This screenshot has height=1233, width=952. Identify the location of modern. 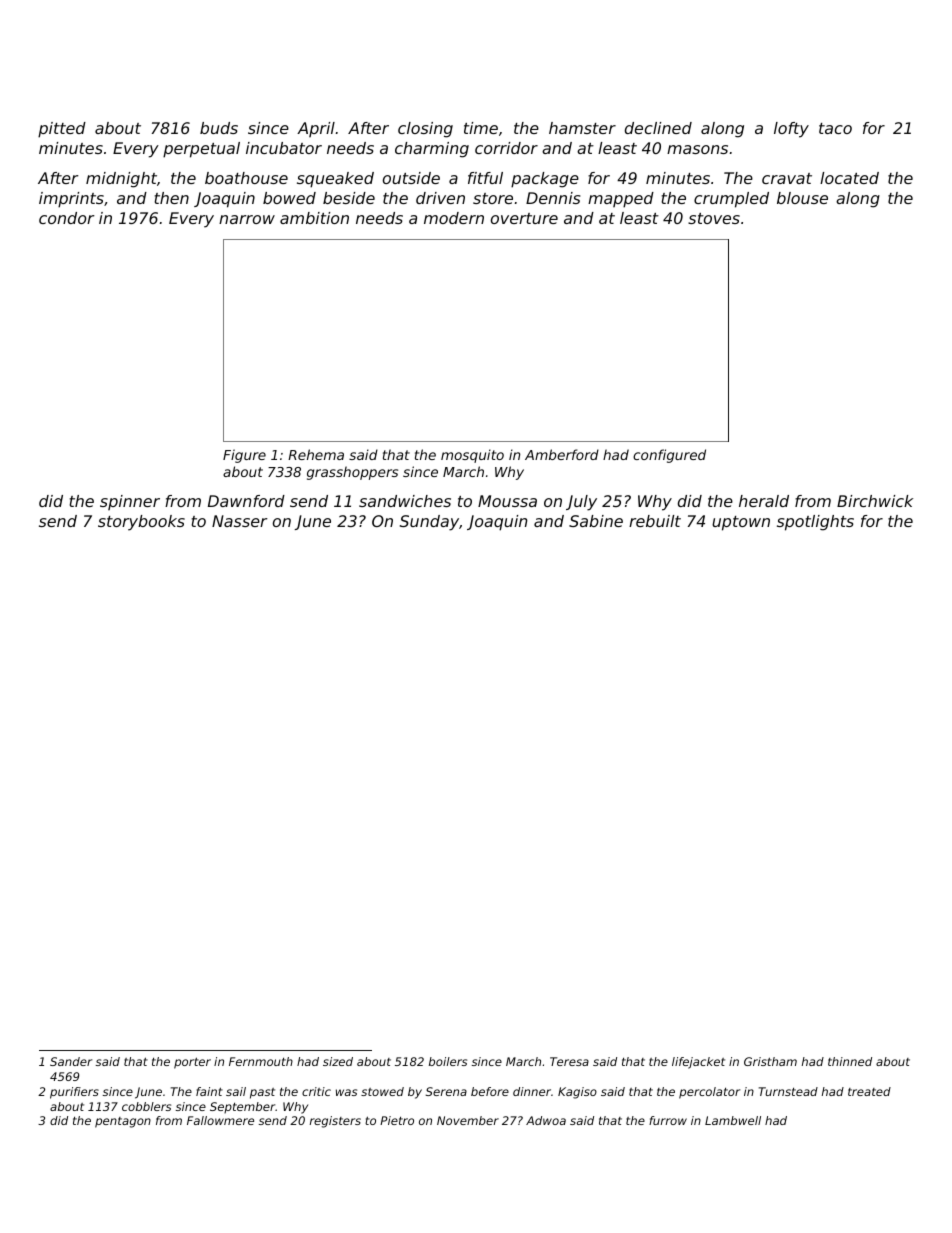
(454, 218).
